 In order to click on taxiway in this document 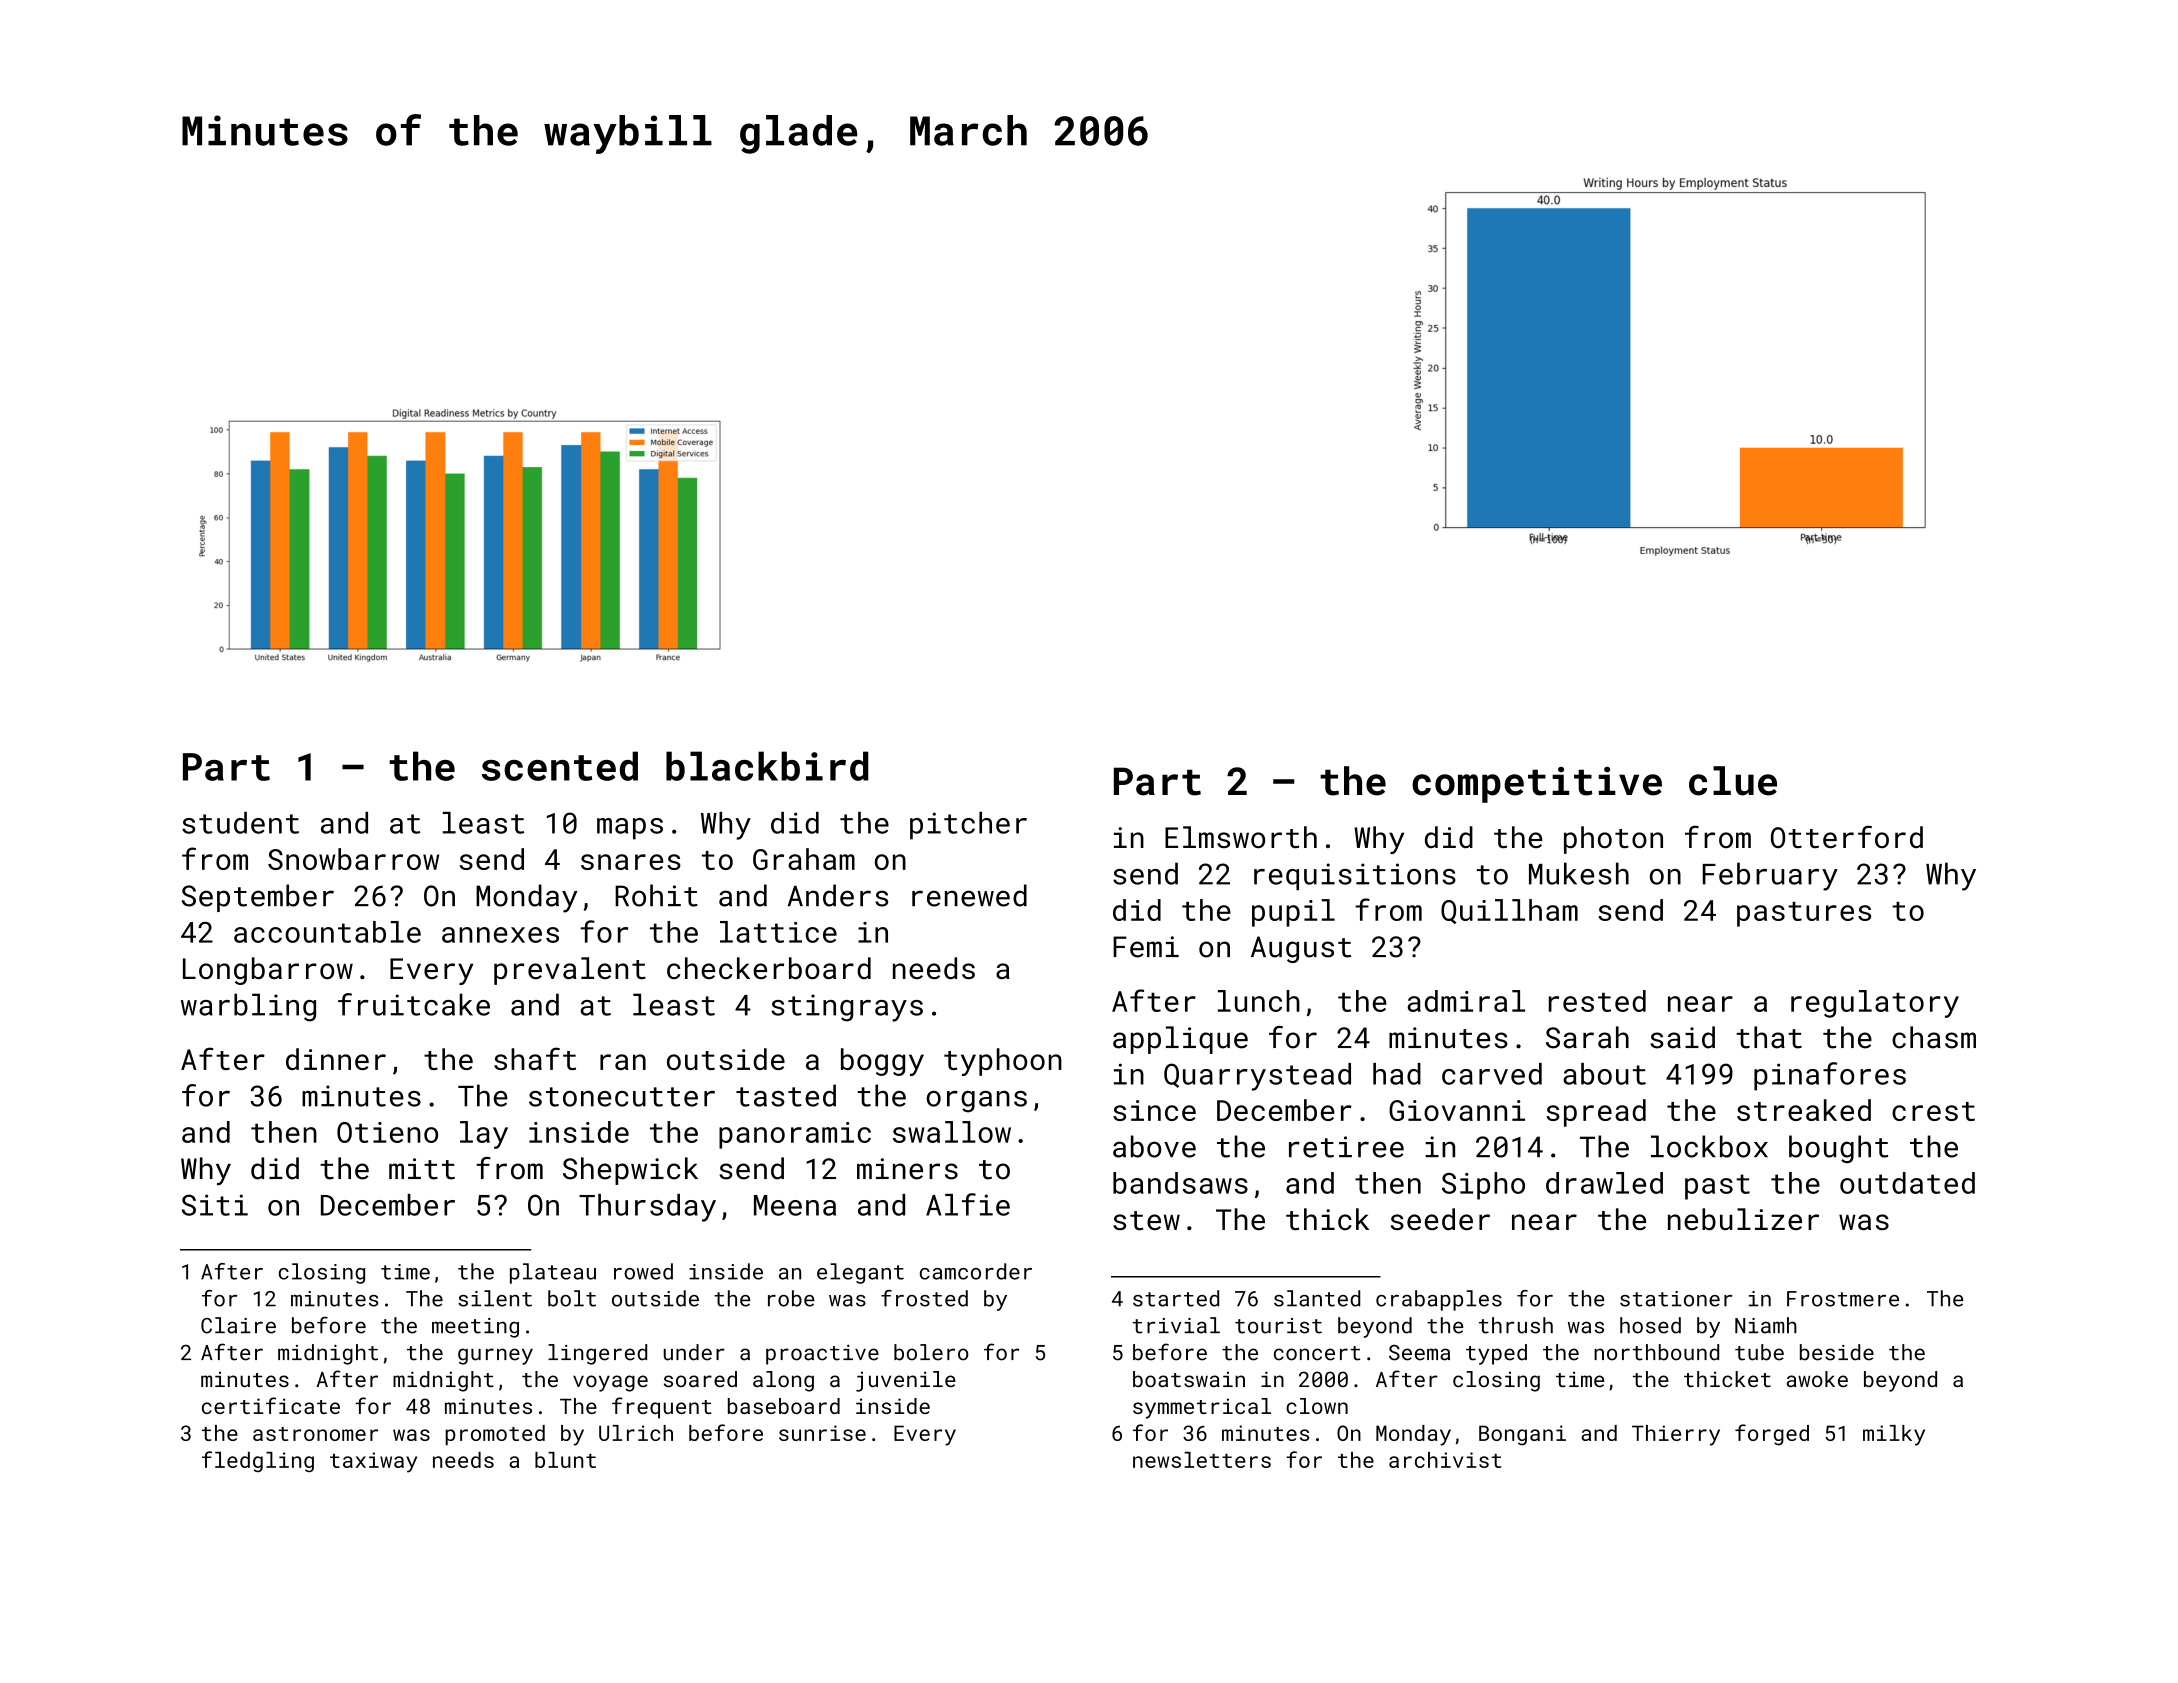, I will do `click(373, 1462)`.
